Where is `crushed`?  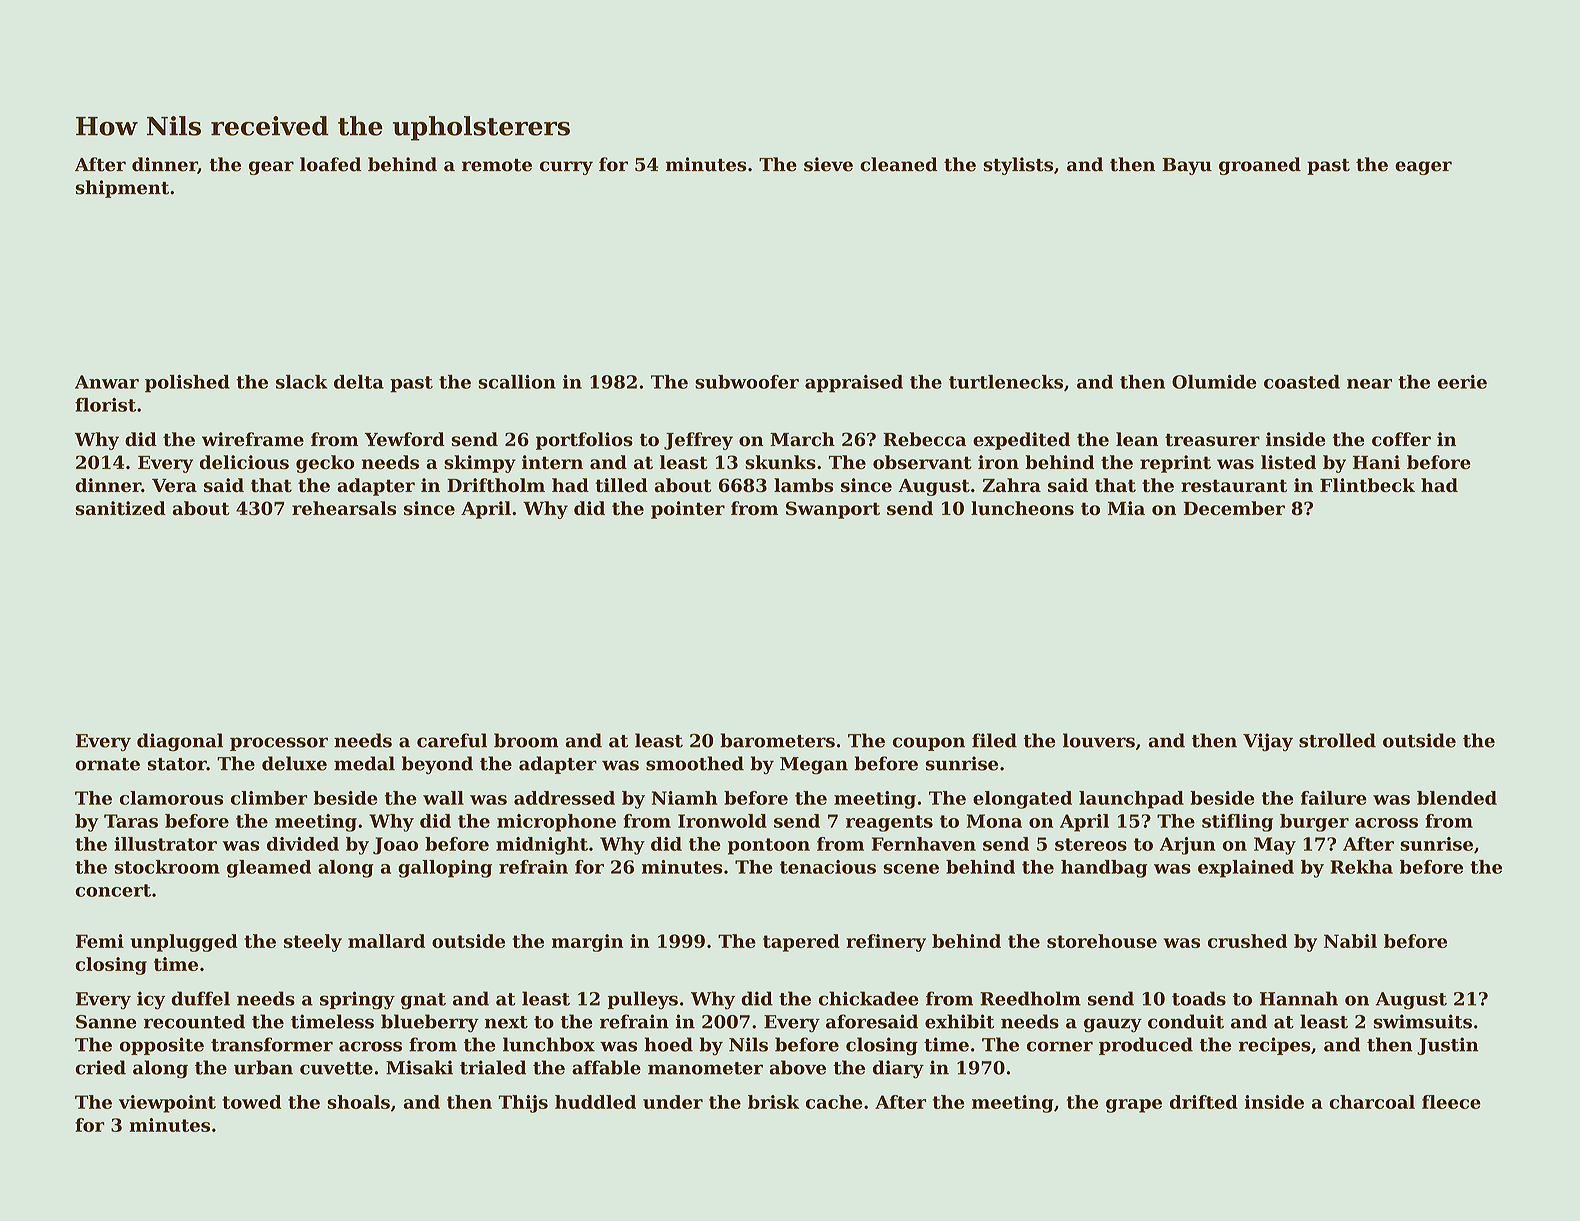
crushed is located at coordinates (1247, 941).
